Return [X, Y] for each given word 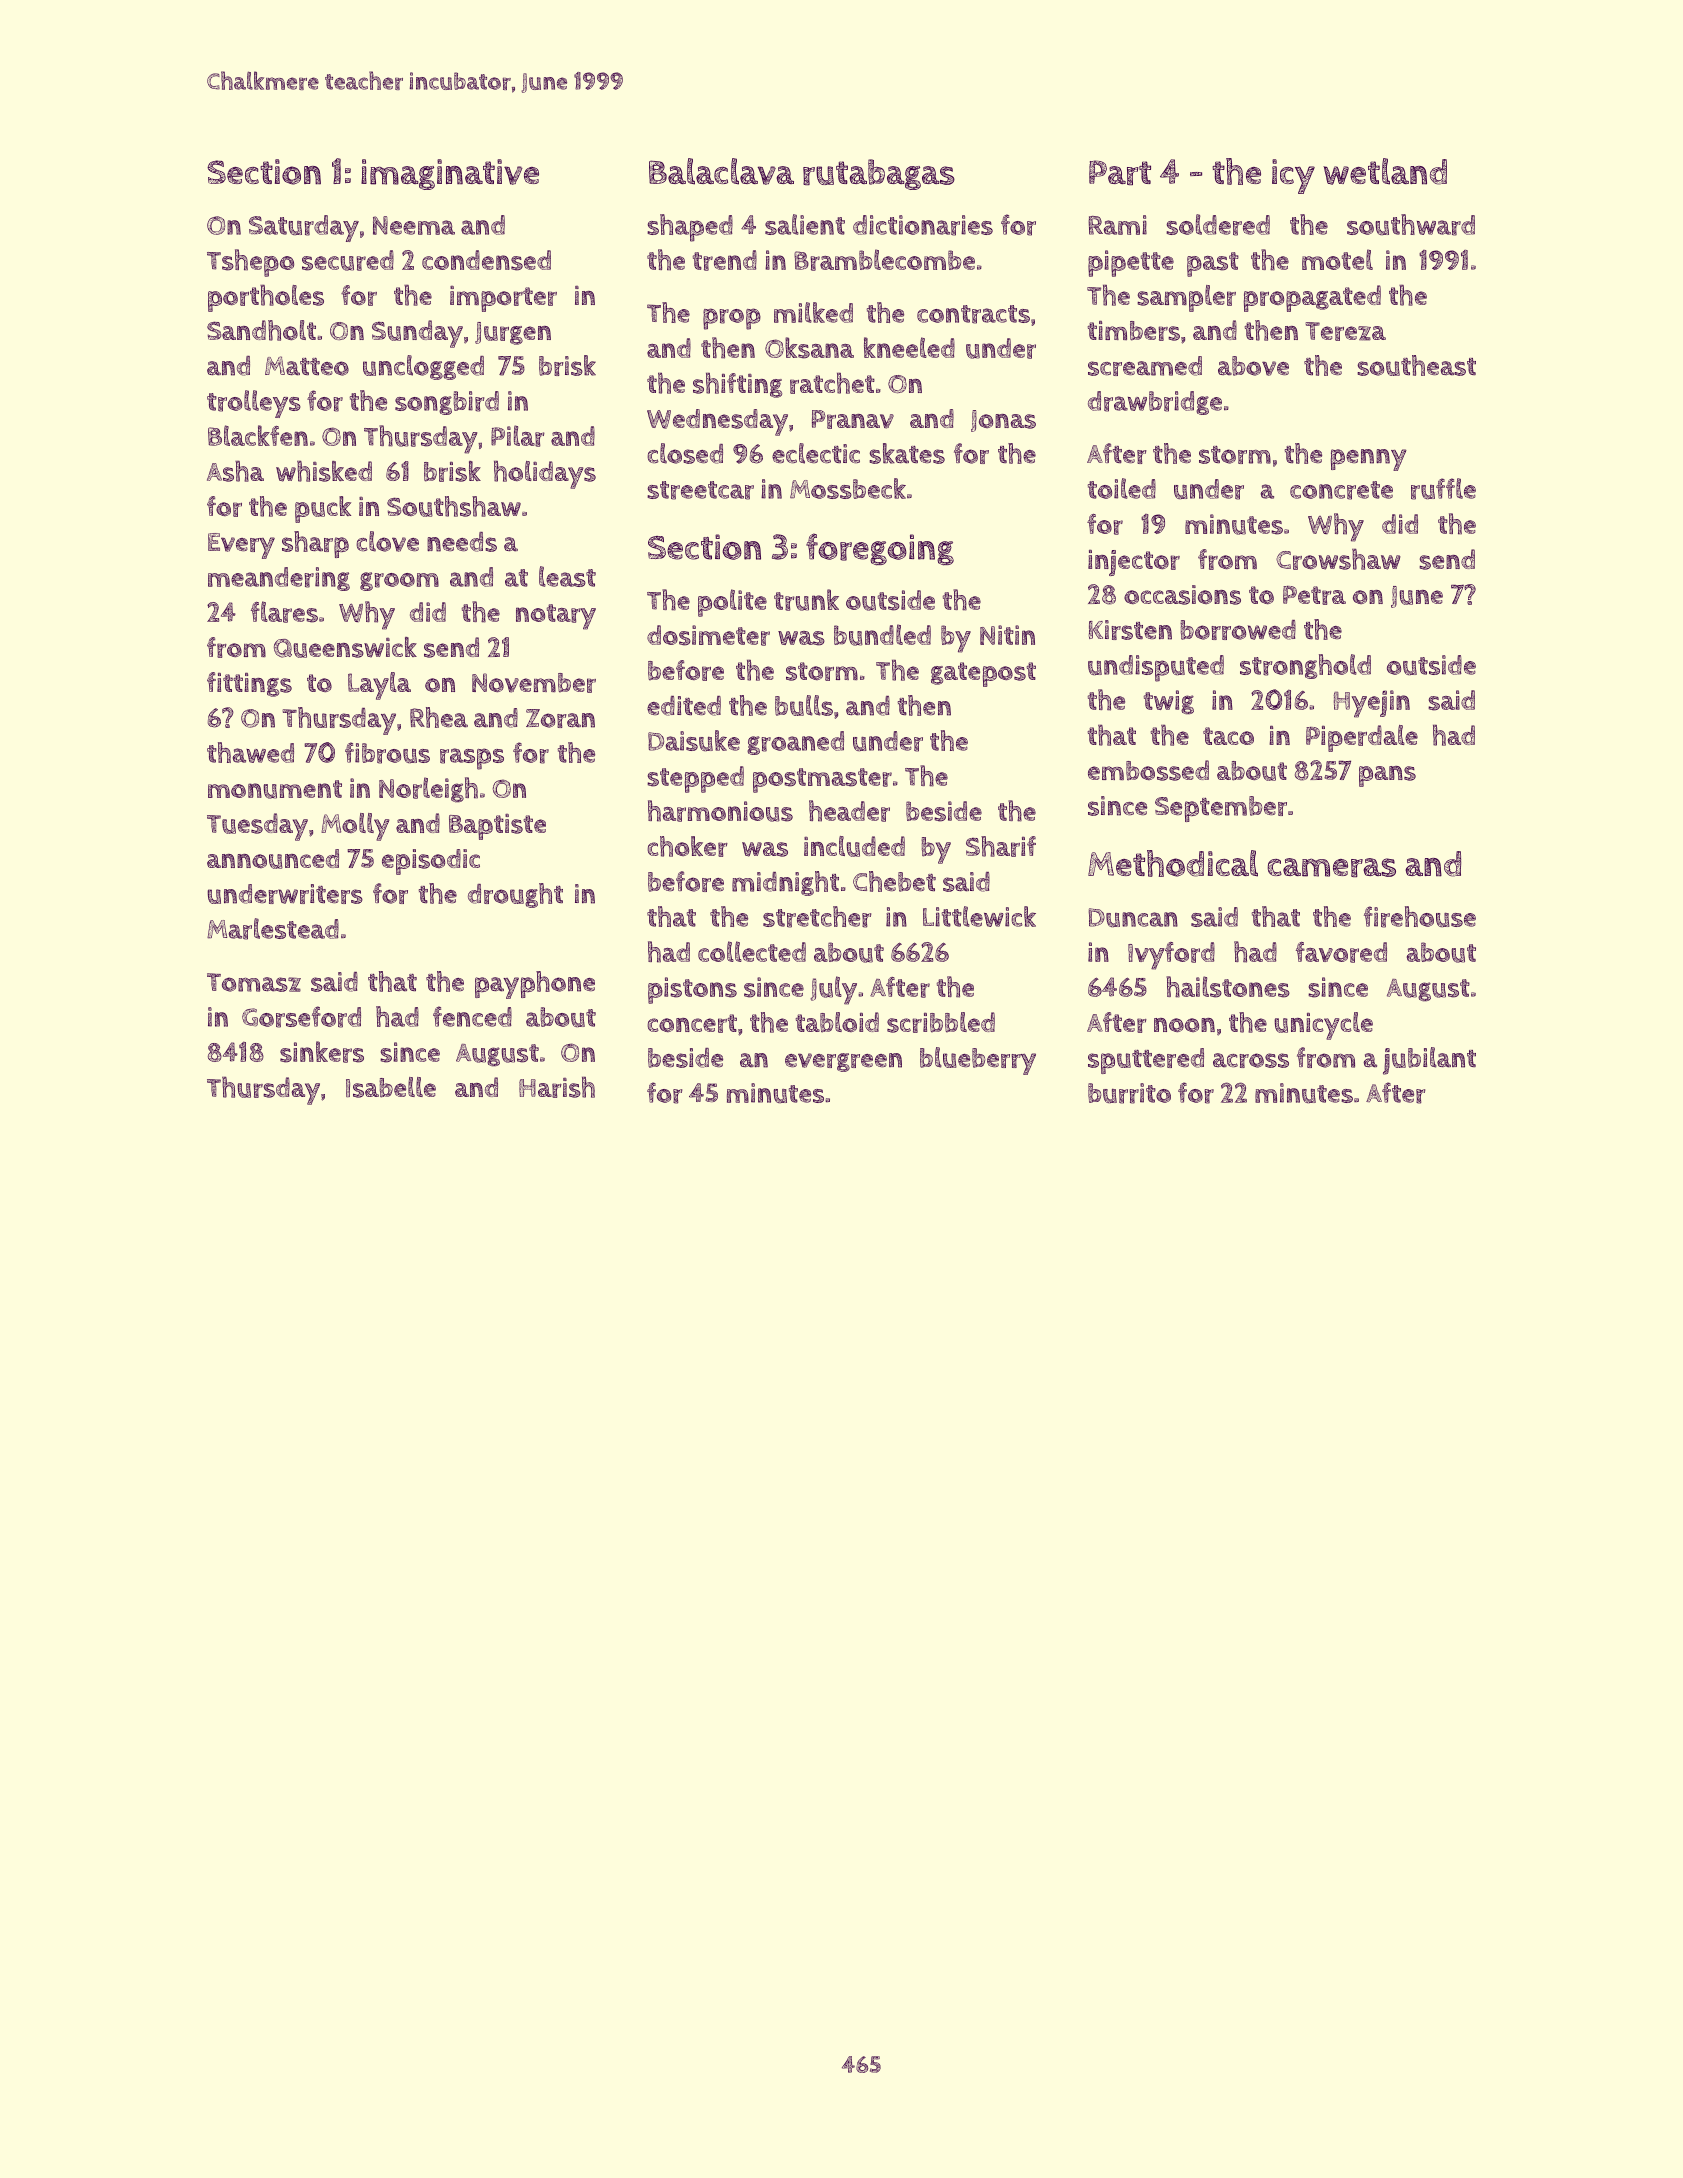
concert [692, 1023]
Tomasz [254, 982]
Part [1120, 172]
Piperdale [1362, 738]
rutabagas [879, 174]
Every [241, 546]
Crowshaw [1338, 559]
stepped [695, 779]
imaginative [450, 174]
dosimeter [708, 635]
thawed [250, 752]
